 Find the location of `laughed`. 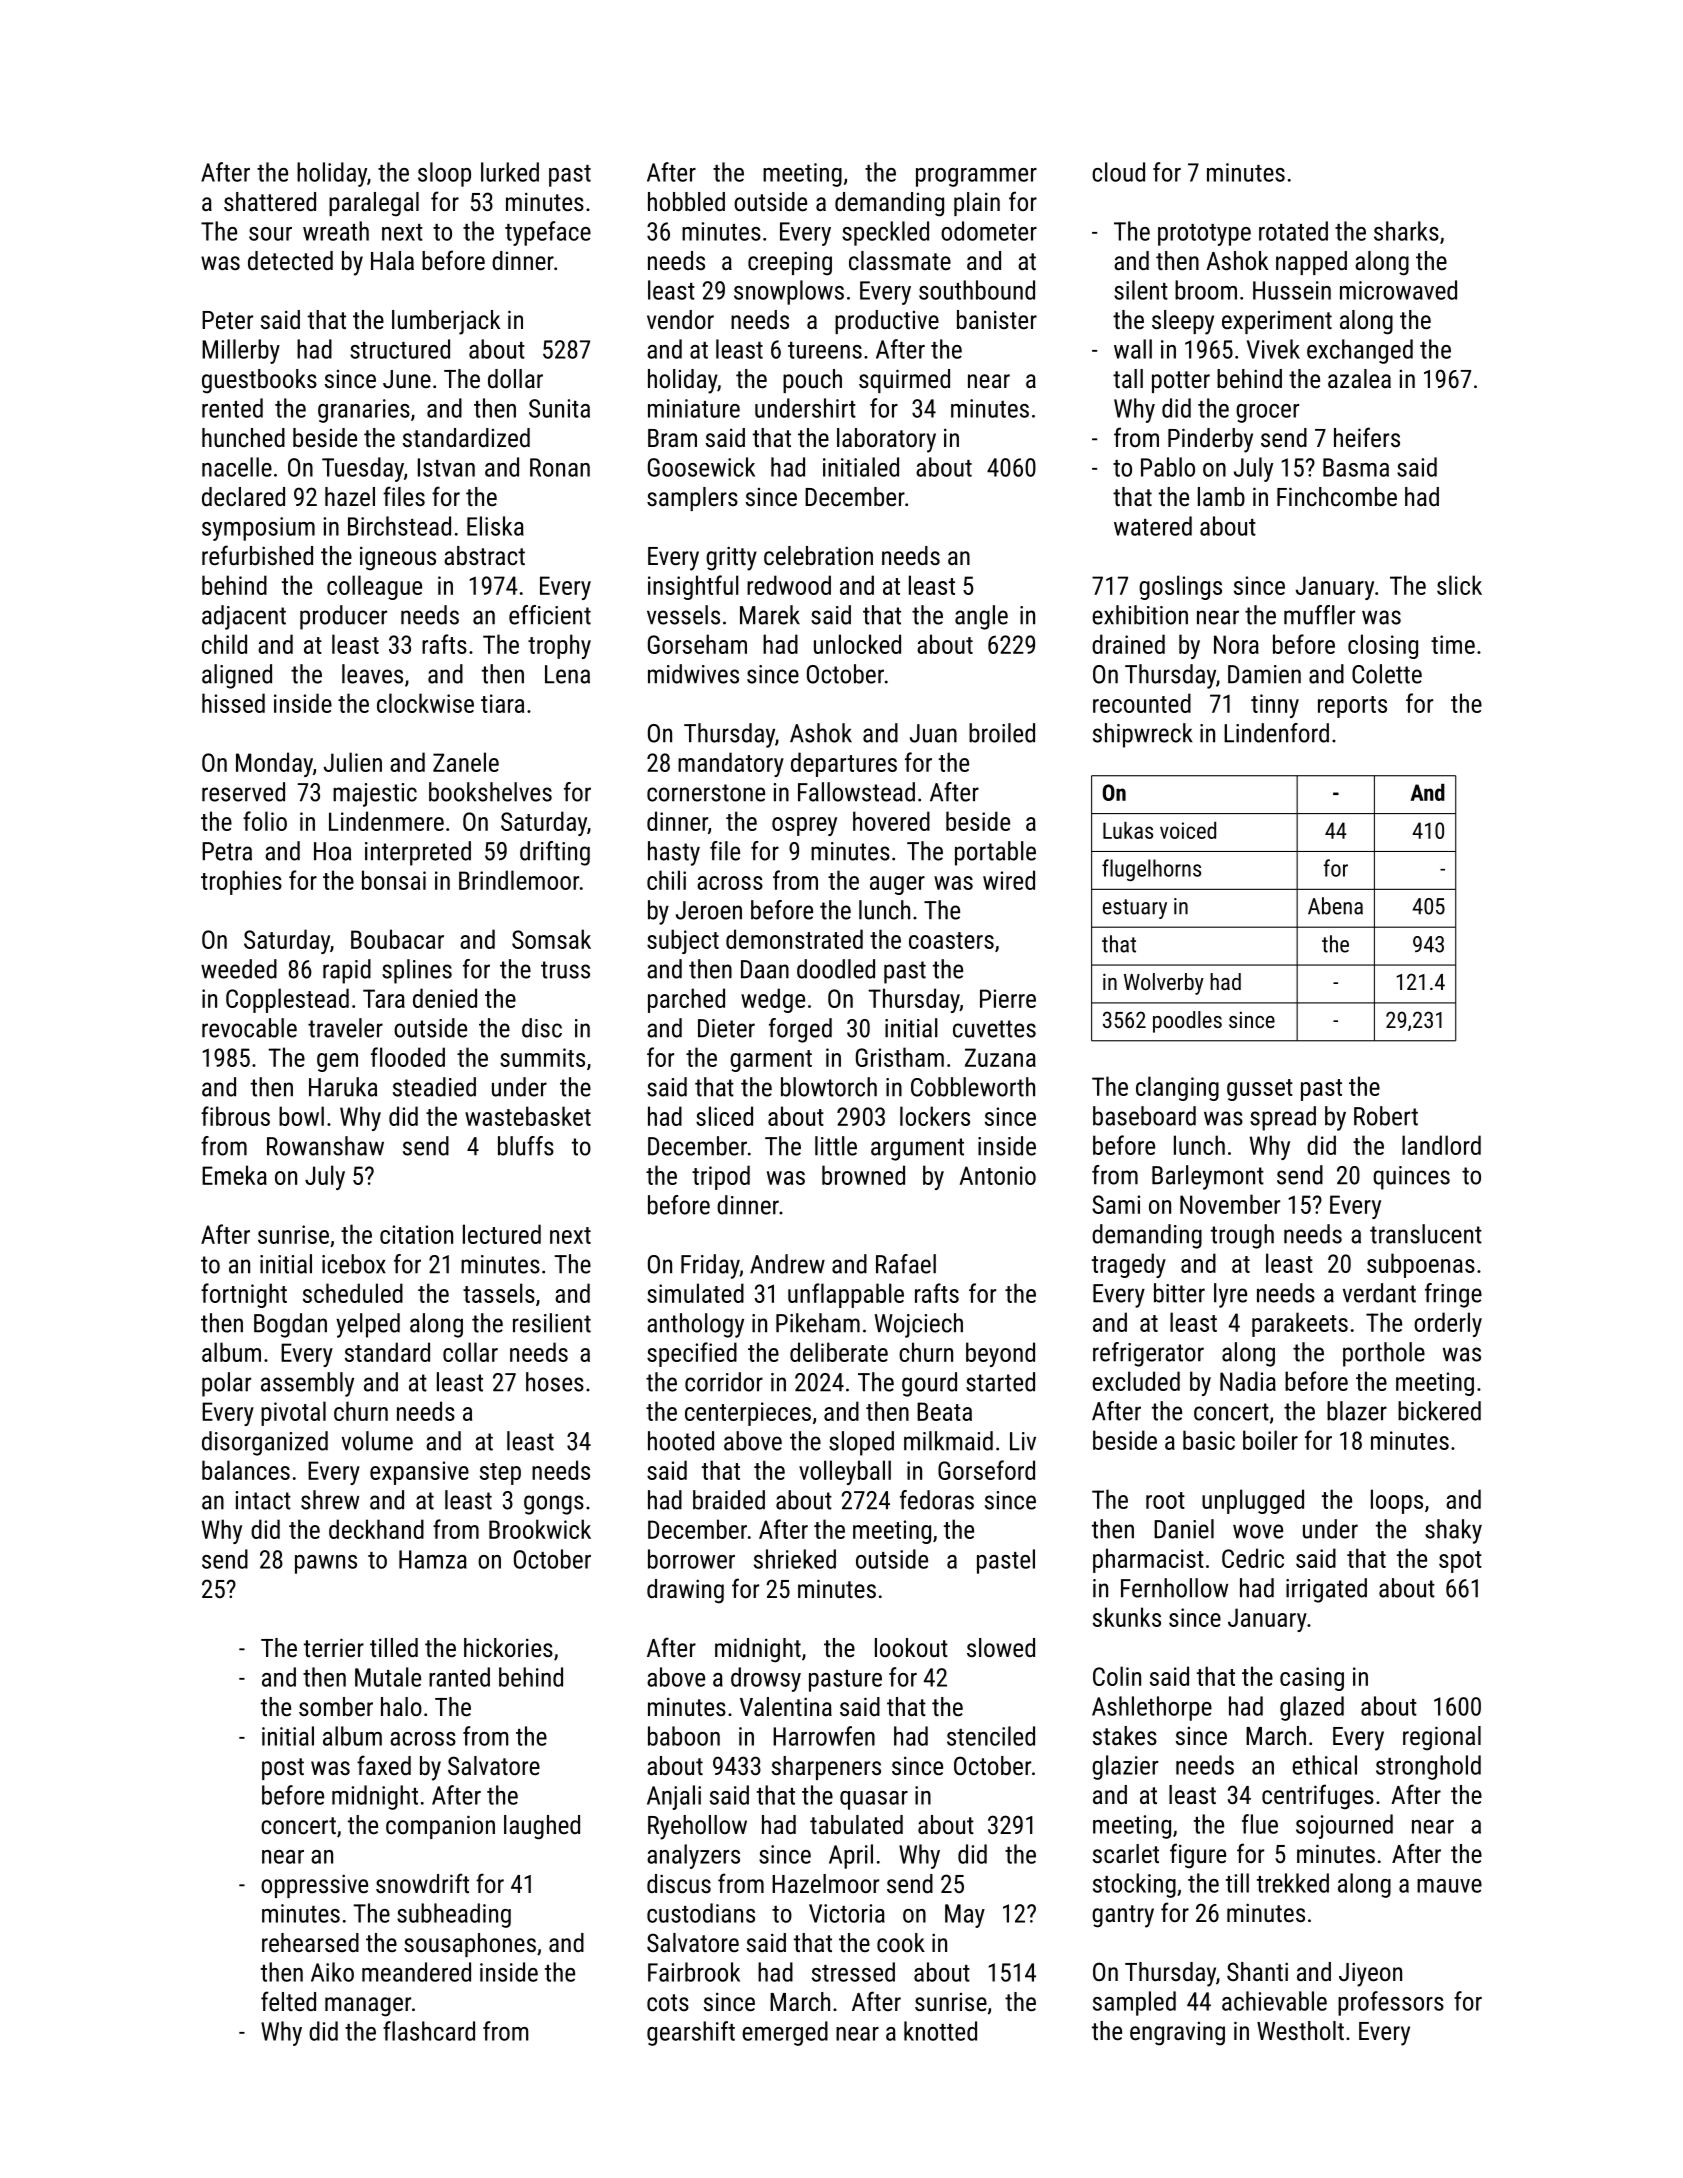

laughed is located at coordinates (542, 1827).
